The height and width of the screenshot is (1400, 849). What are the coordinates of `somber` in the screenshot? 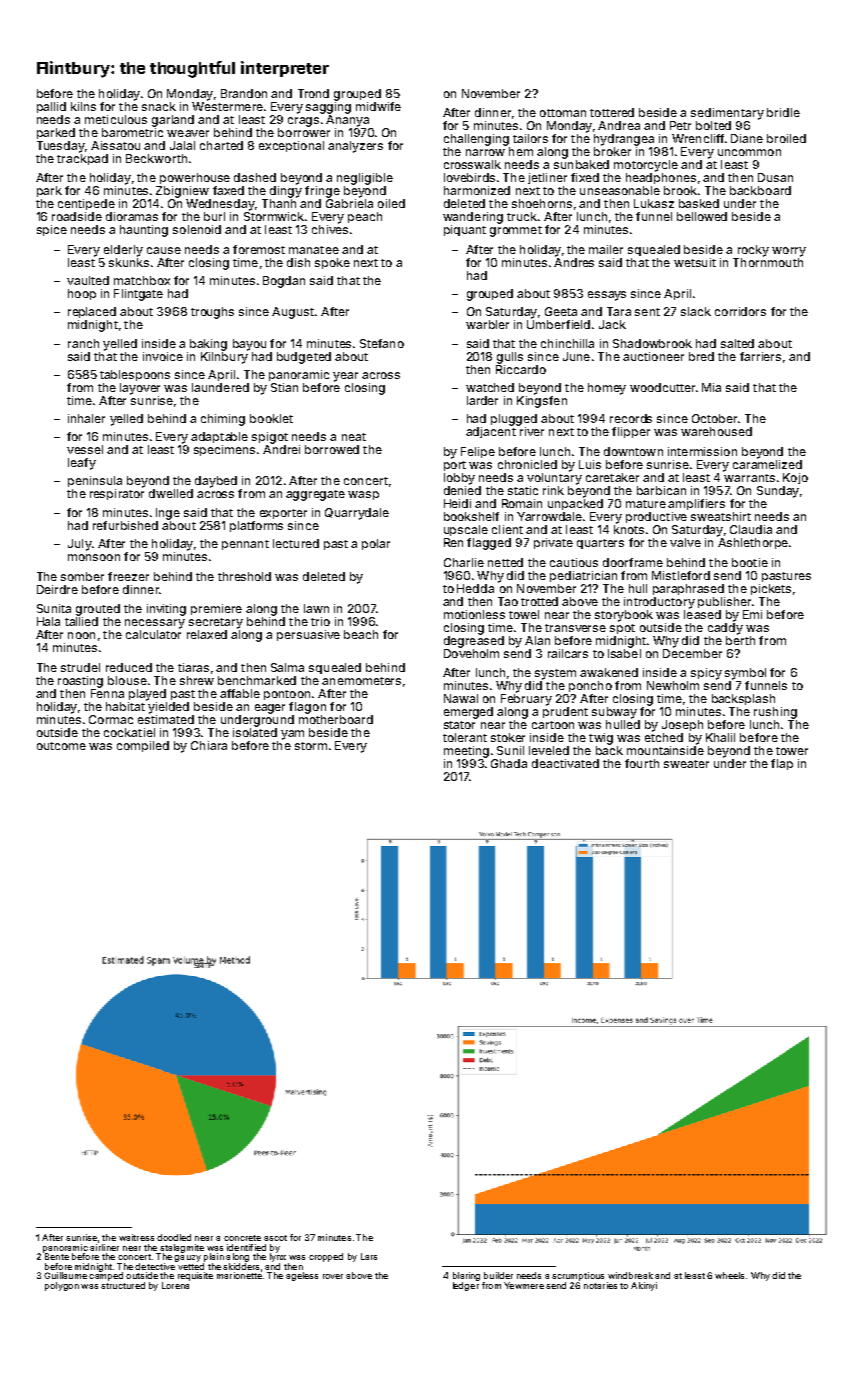 It's located at (82, 576).
